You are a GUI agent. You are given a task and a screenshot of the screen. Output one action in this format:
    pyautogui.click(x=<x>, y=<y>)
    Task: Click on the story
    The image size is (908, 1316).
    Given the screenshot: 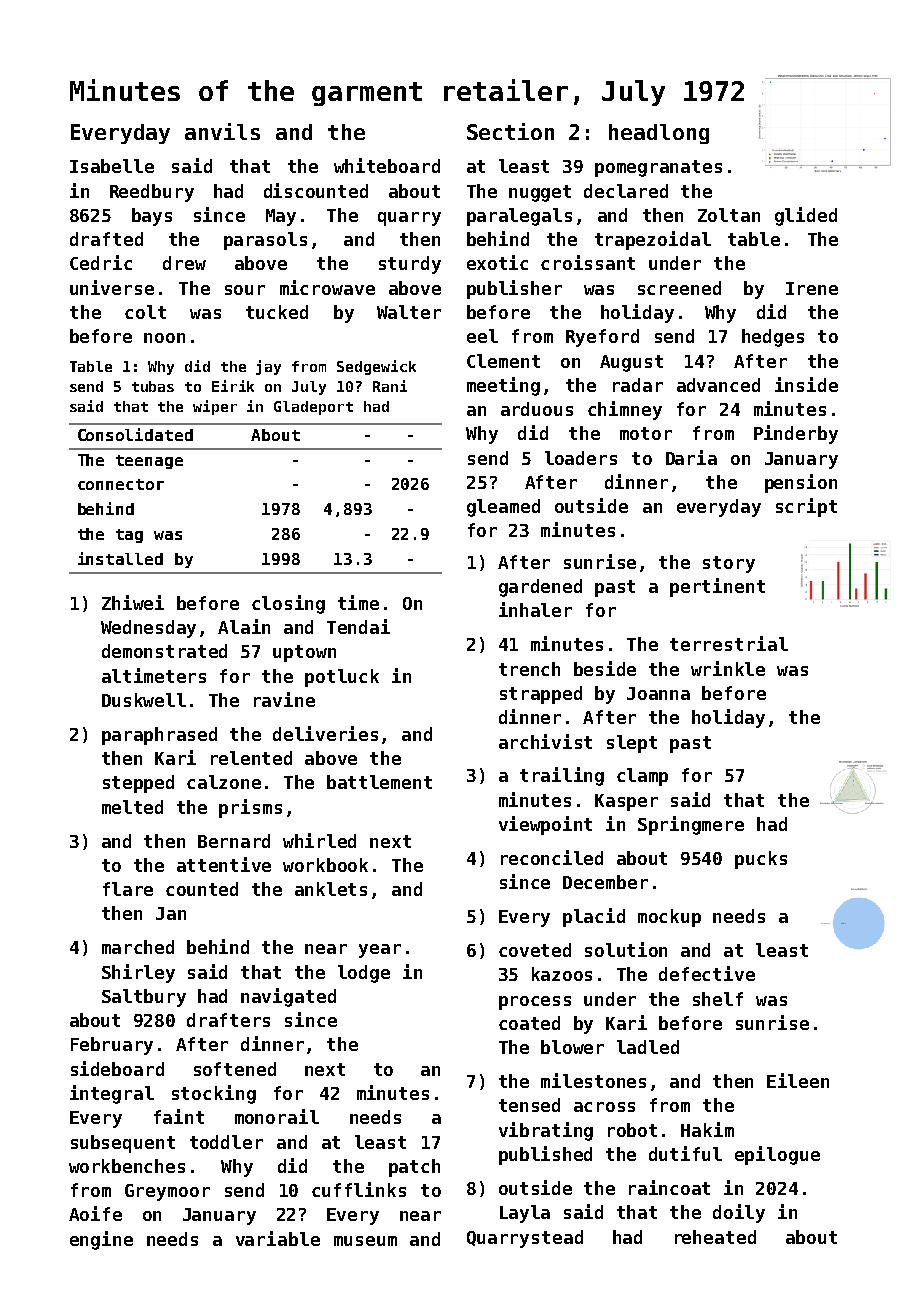 What is the action you would take?
    pyautogui.click(x=729, y=564)
